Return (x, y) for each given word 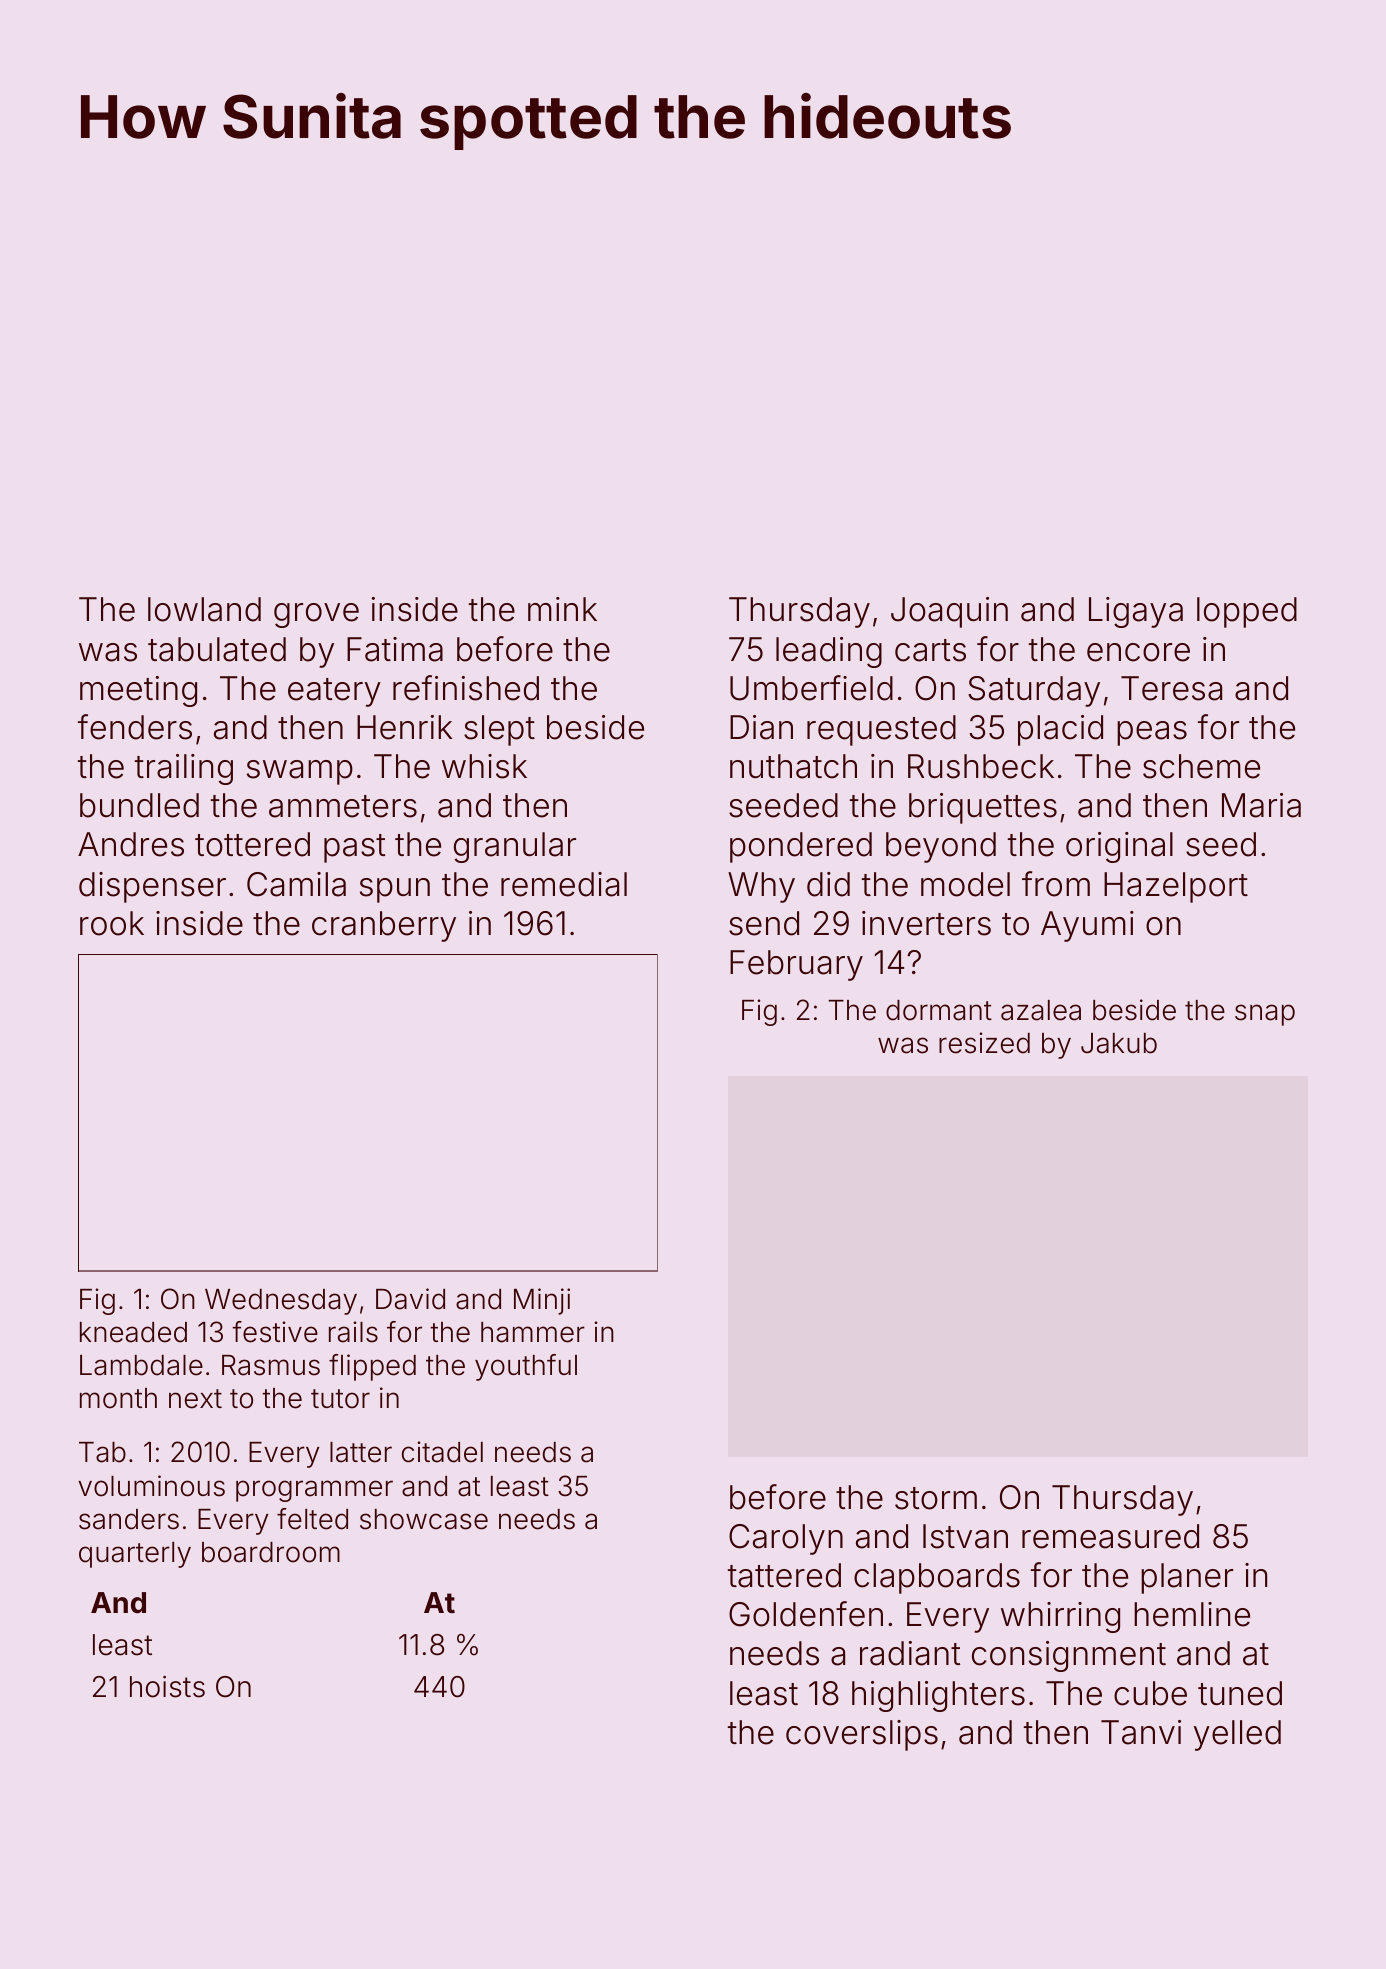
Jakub (1119, 1043)
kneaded (133, 1332)
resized (984, 1043)
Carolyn (786, 1539)
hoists (167, 1687)
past (354, 848)
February (796, 965)
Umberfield (811, 688)
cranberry (384, 926)
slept (499, 730)
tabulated (217, 649)
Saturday (1034, 691)
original (1119, 847)
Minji (542, 1301)
